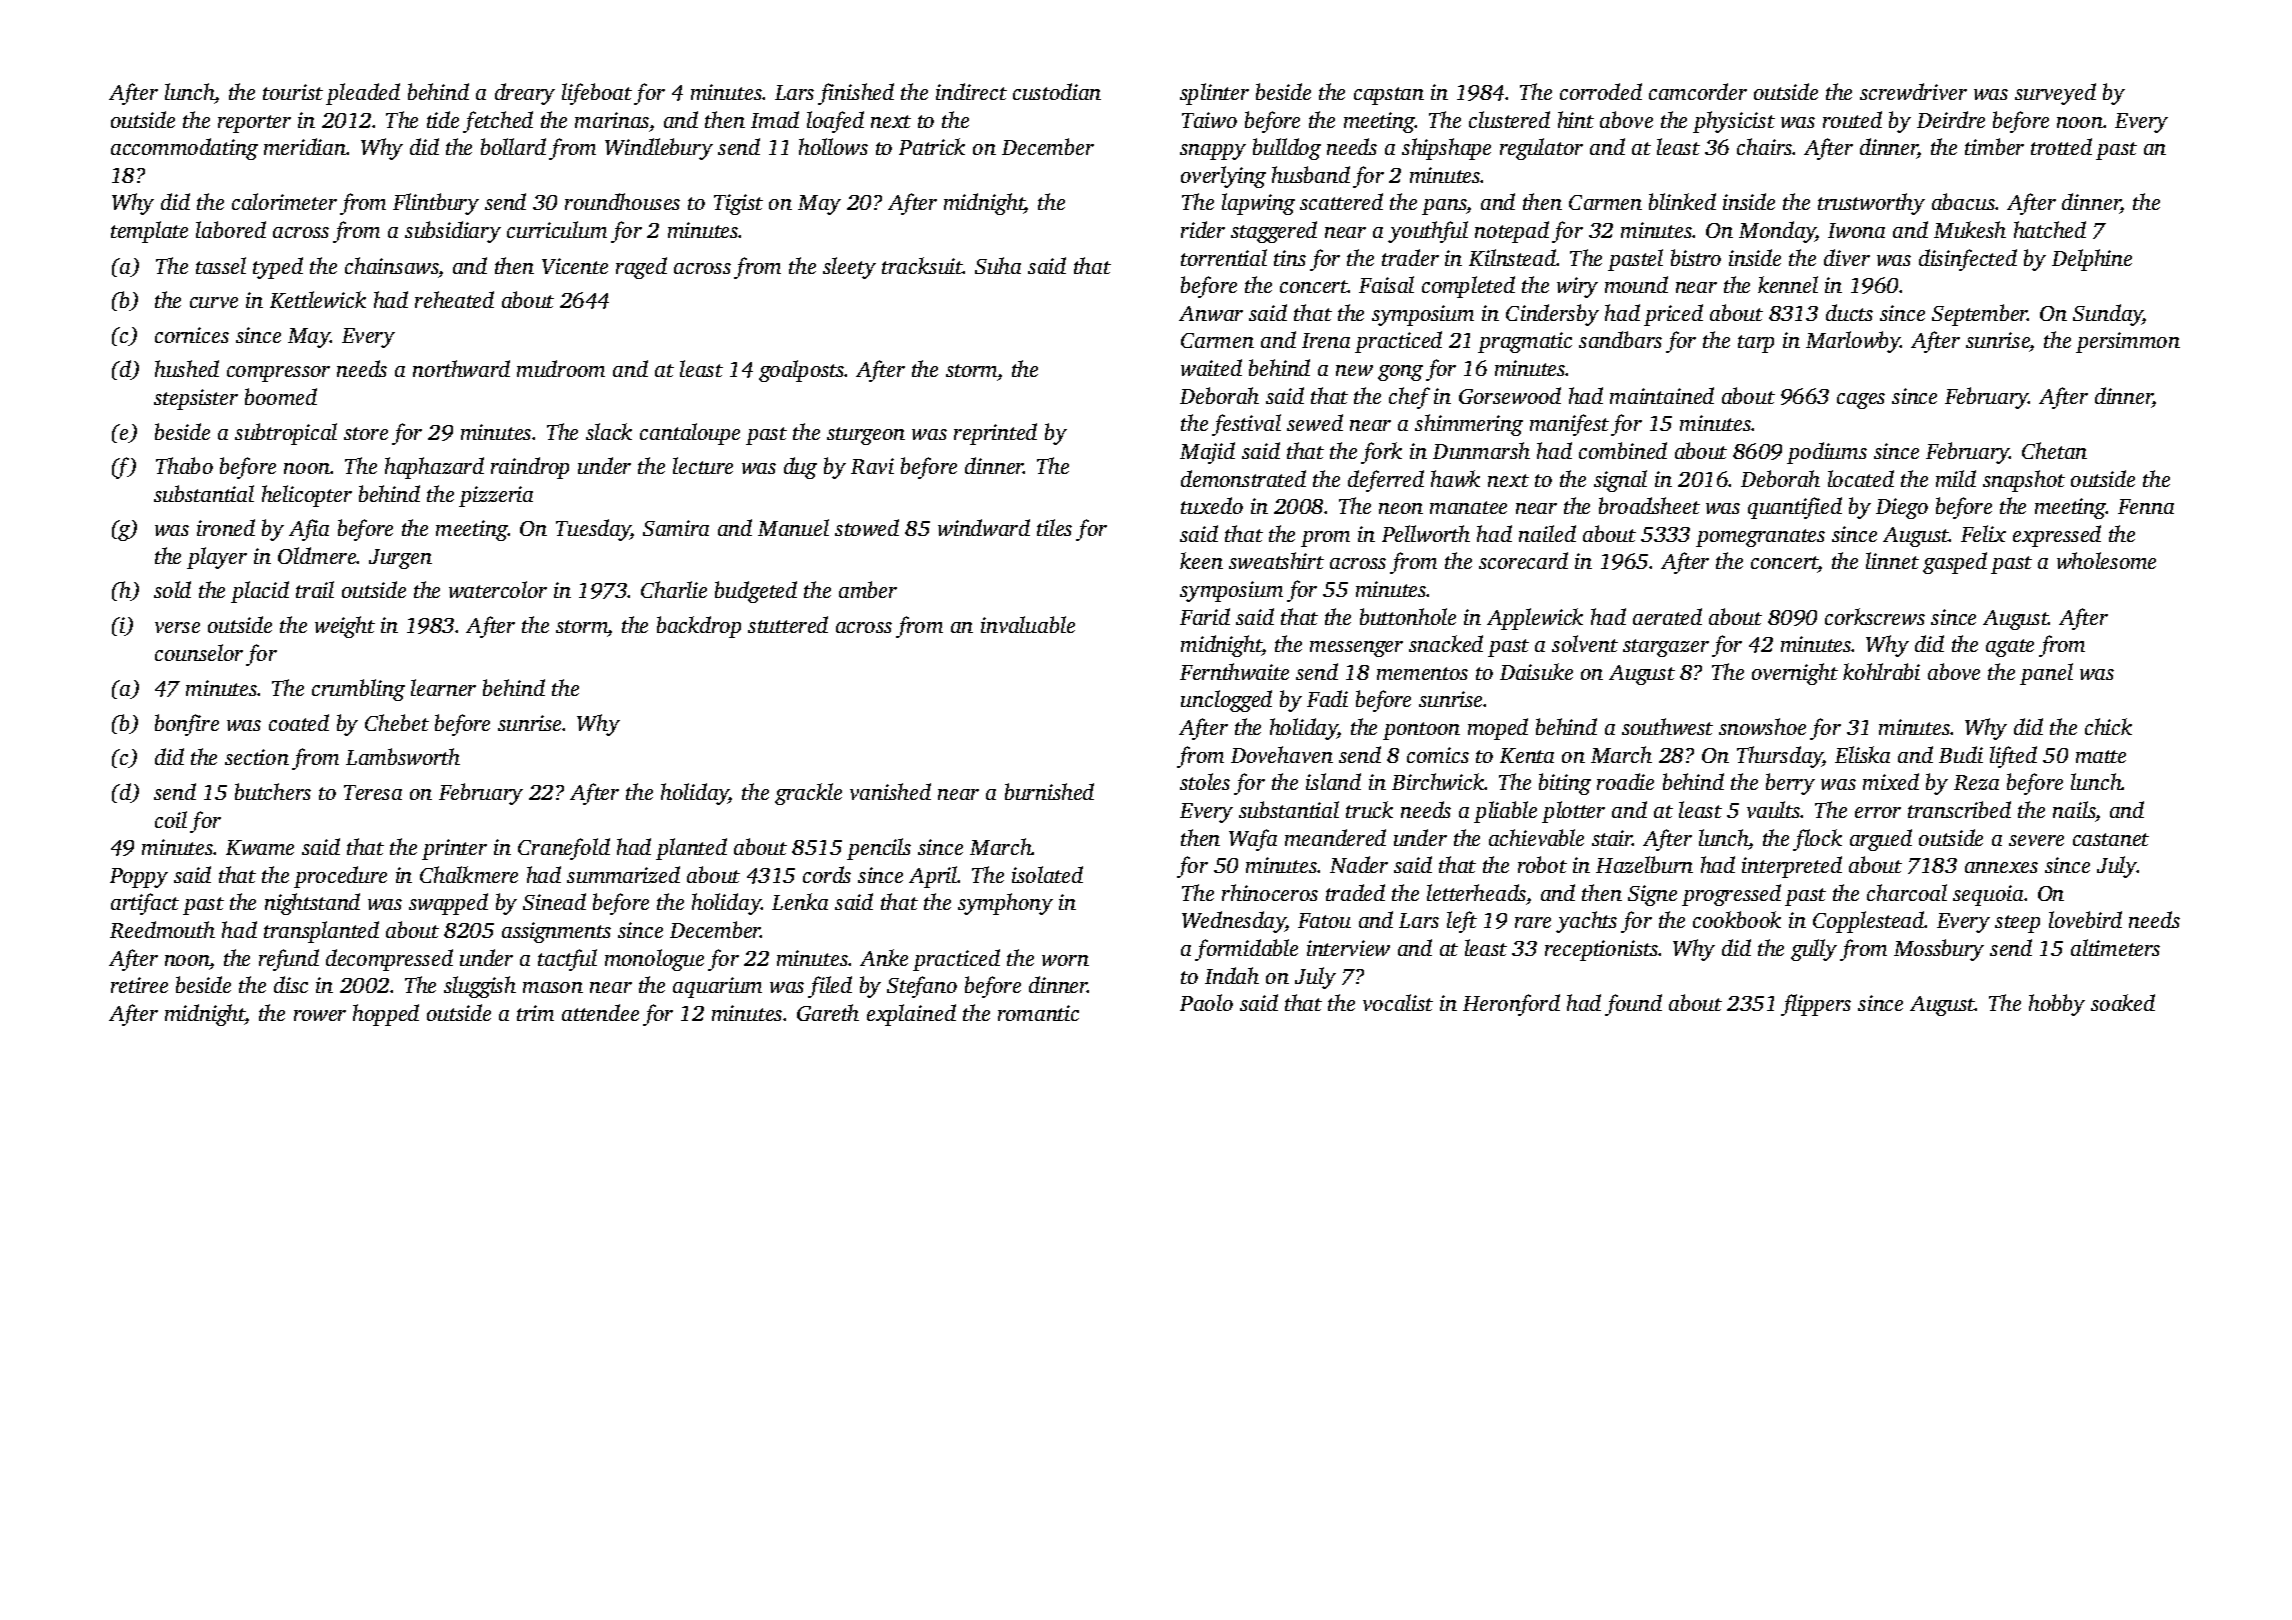  What do you see at coordinates (260, 847) in the screenshot?
I see `Kwame` at bounding box center [260, 847].
